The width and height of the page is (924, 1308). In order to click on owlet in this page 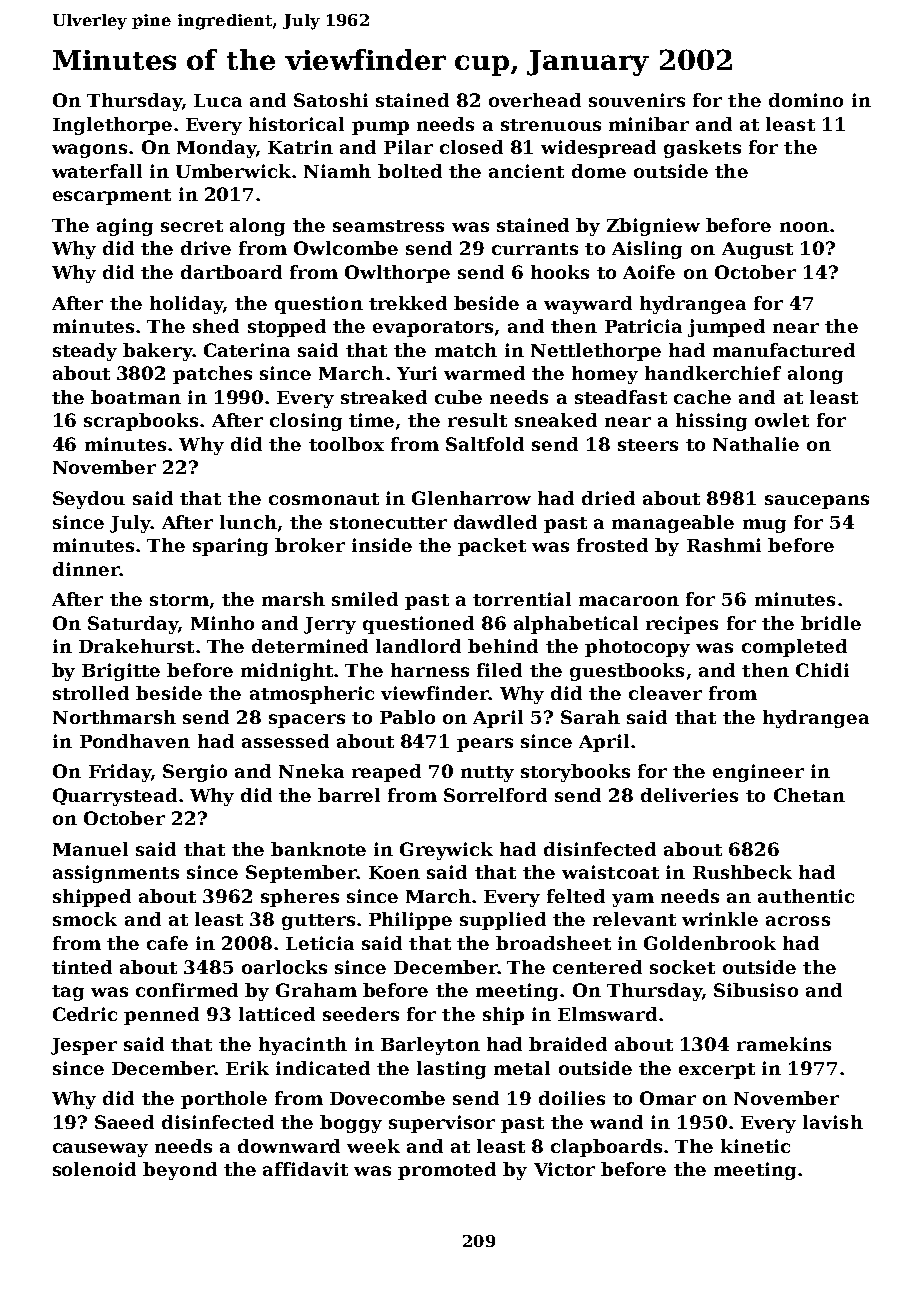, I will do `click(782, 420)`.
